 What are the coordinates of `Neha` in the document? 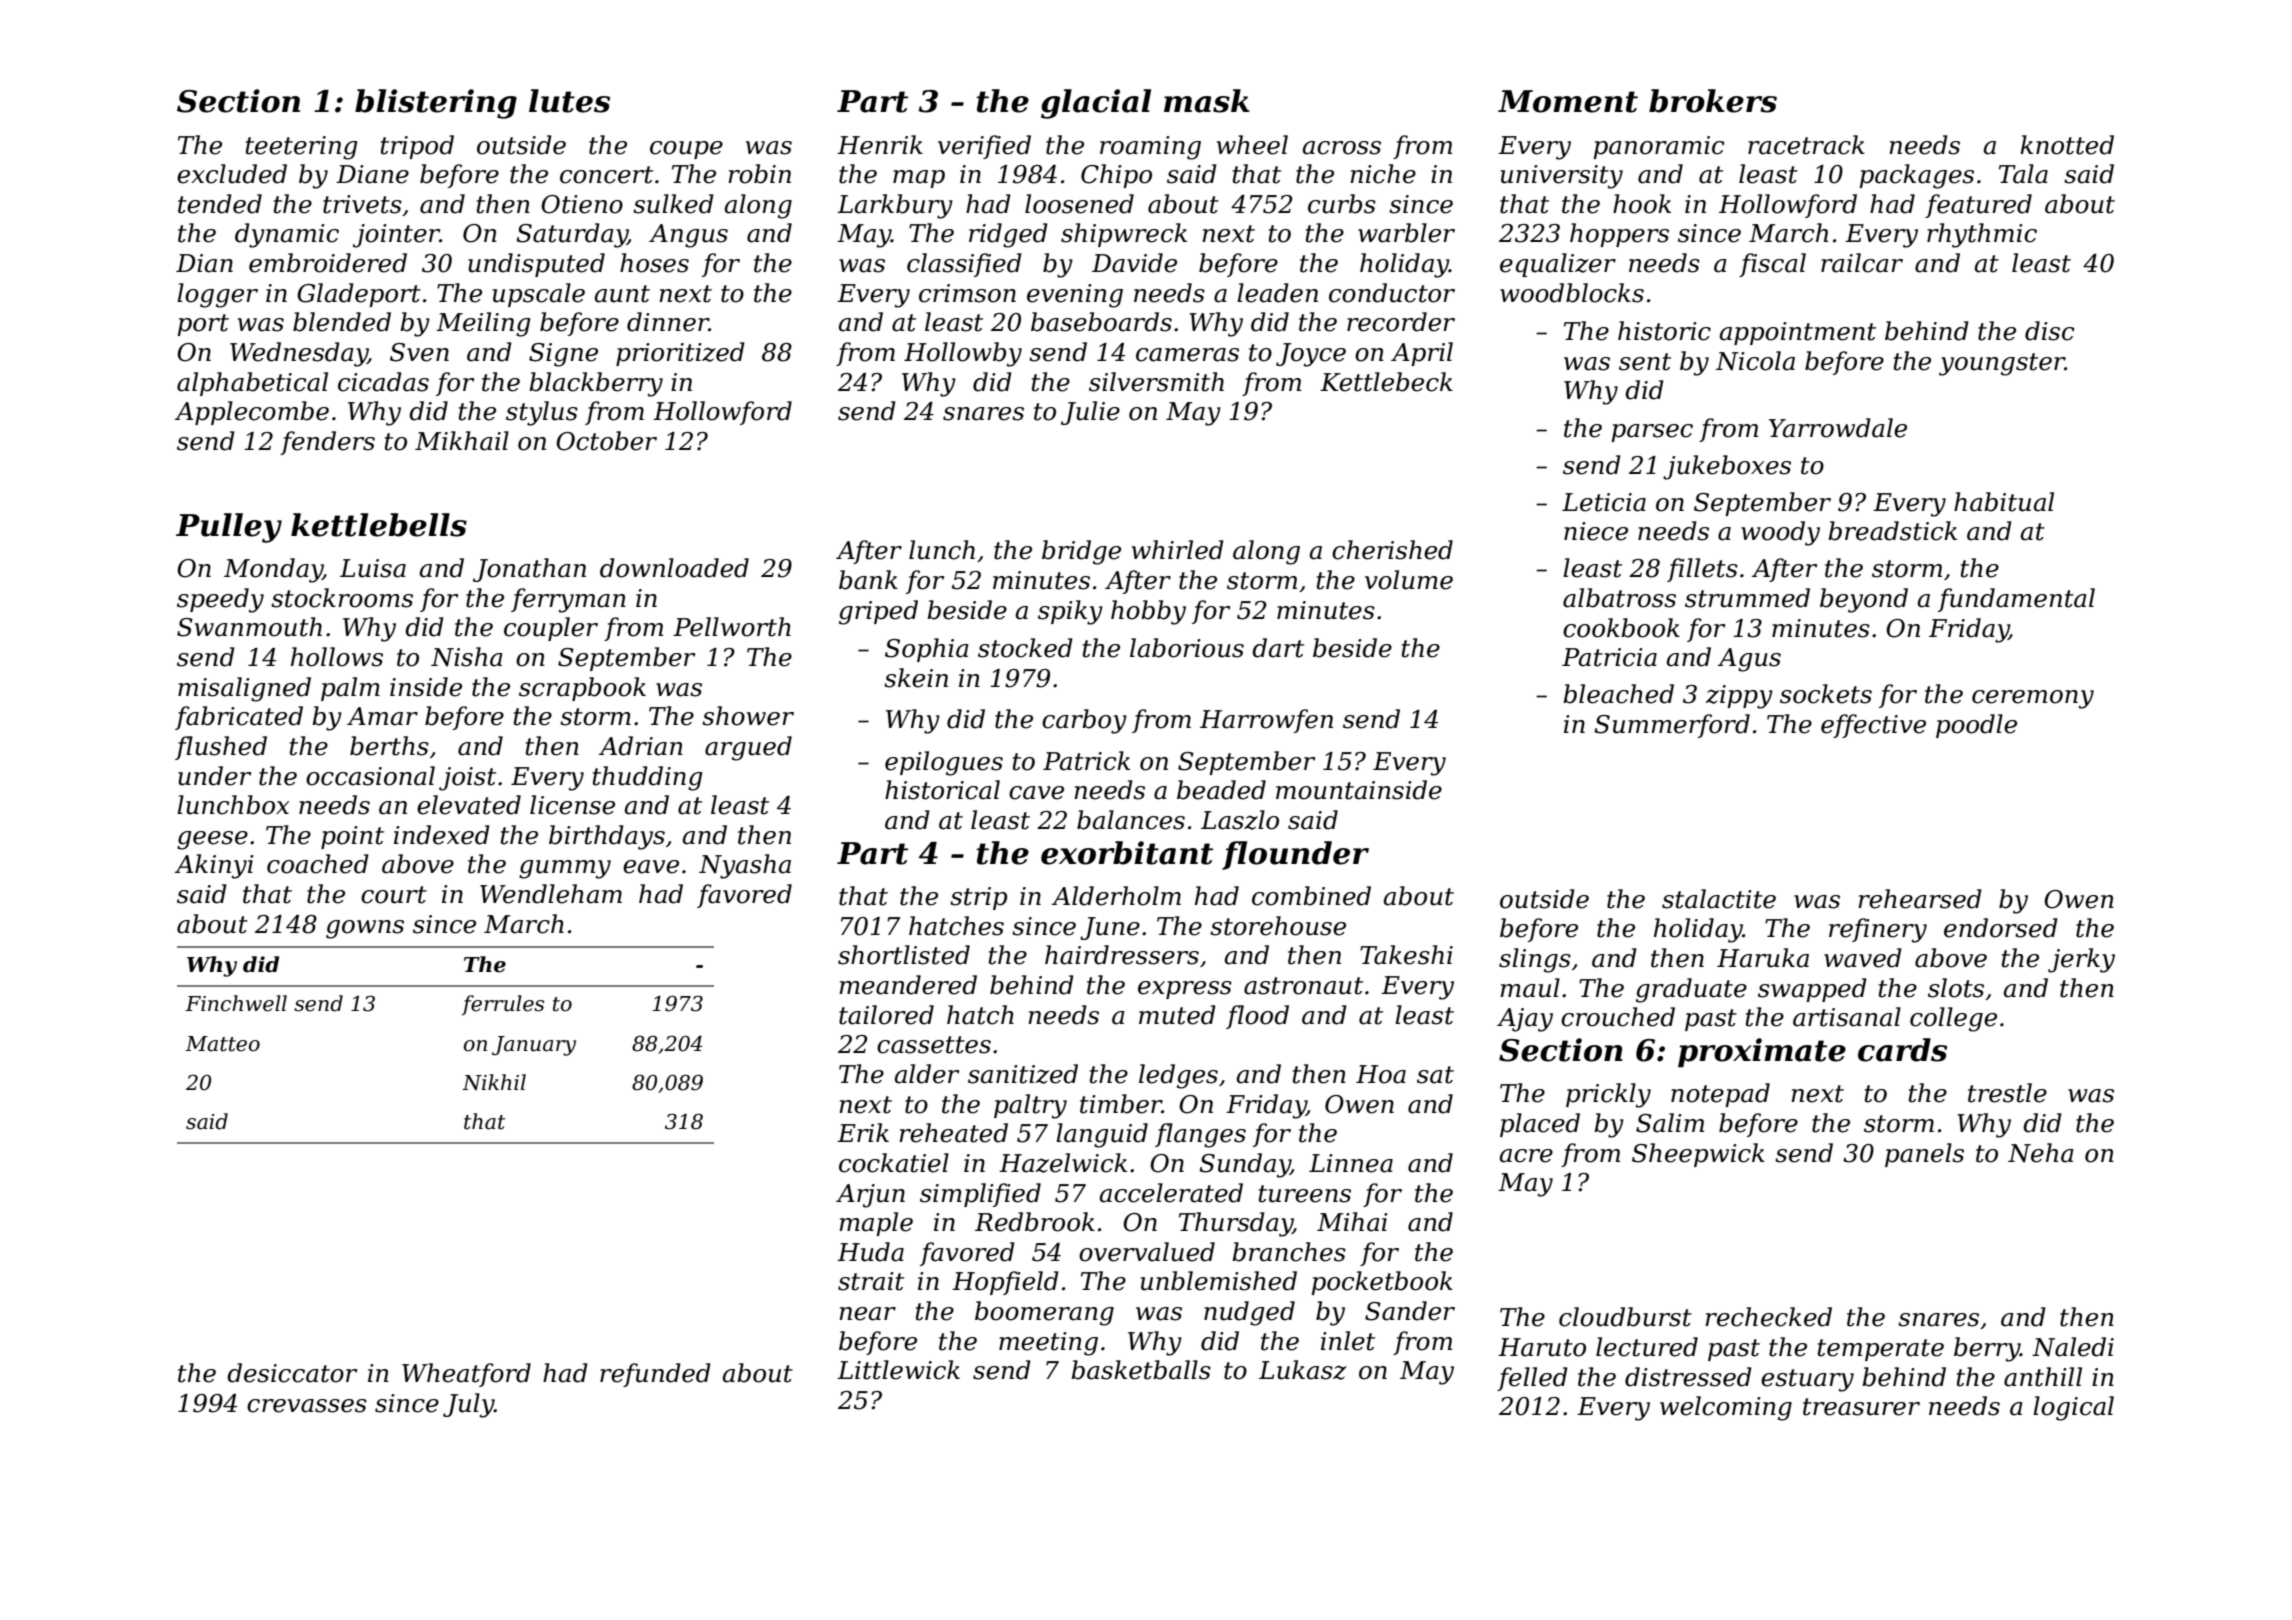 It's located at (2041, 1153).
